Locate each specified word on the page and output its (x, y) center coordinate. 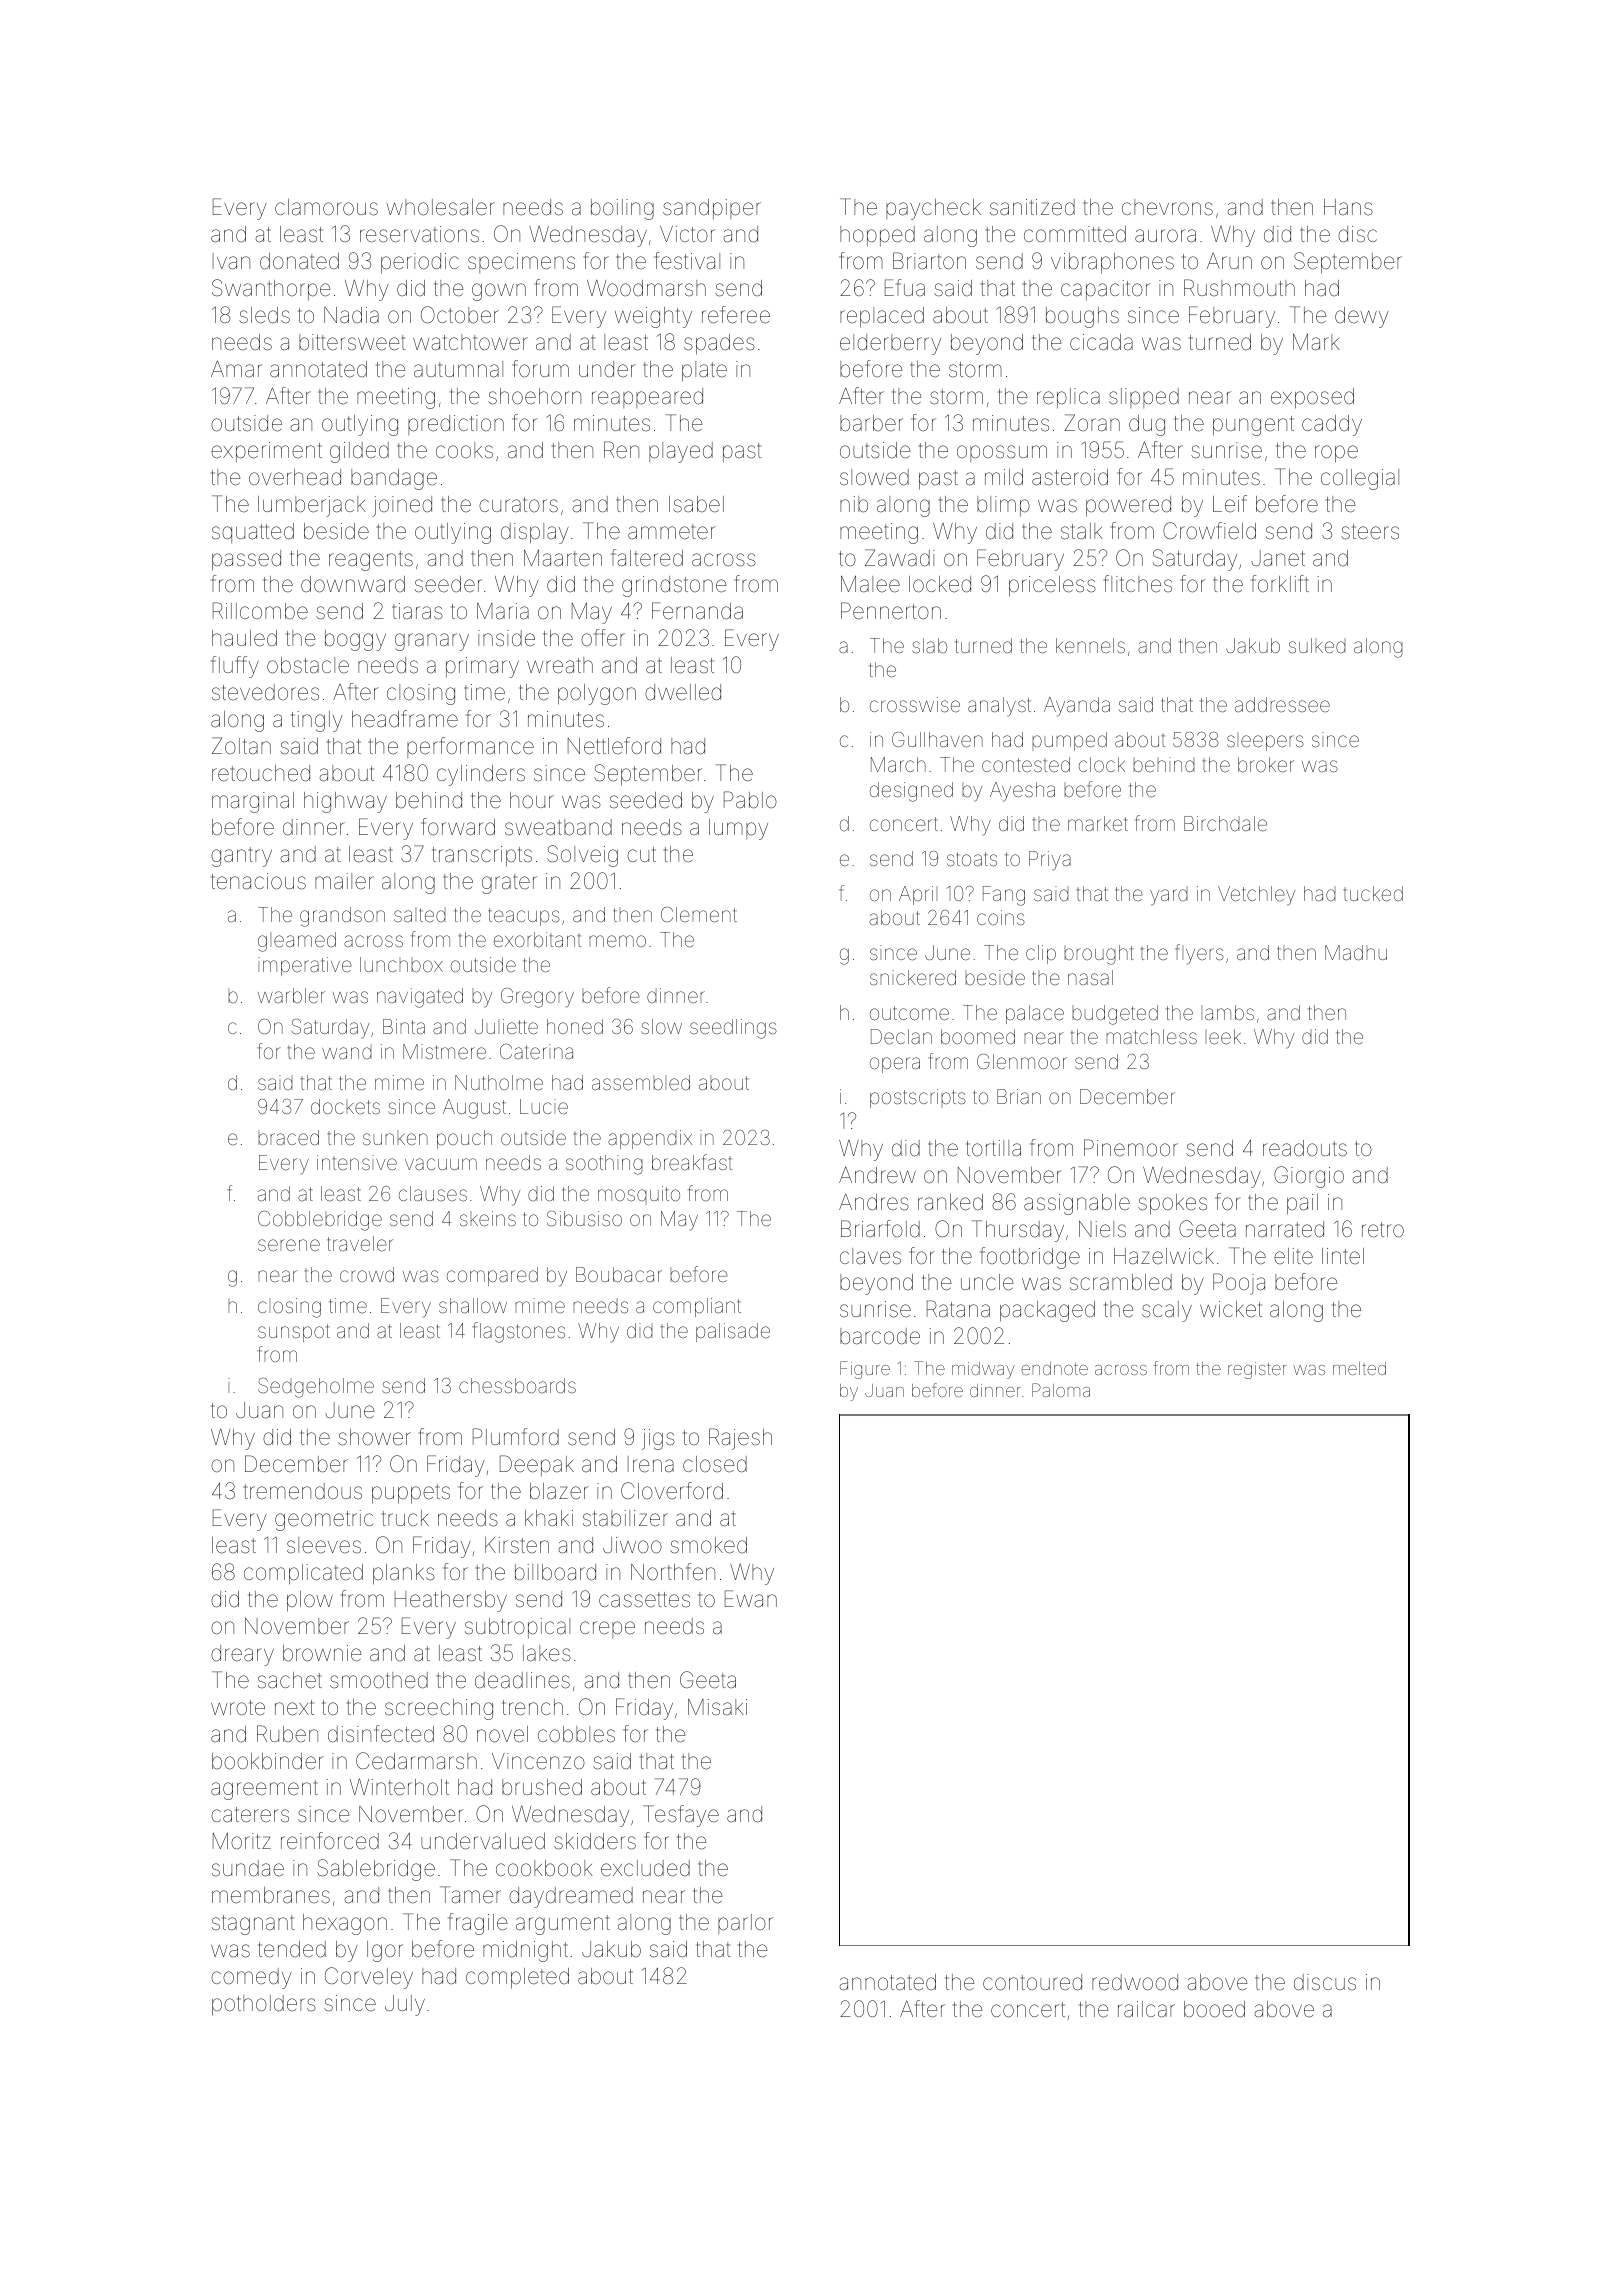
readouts (1305, 1148)
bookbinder (268, 1761)
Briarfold (880, 1229)
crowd (367, 1274)
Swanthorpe (271, 289)
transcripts (482, 856)
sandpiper (712, 209)
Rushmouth (1239, 287)
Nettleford (614, 746)
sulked (1317, 645)
